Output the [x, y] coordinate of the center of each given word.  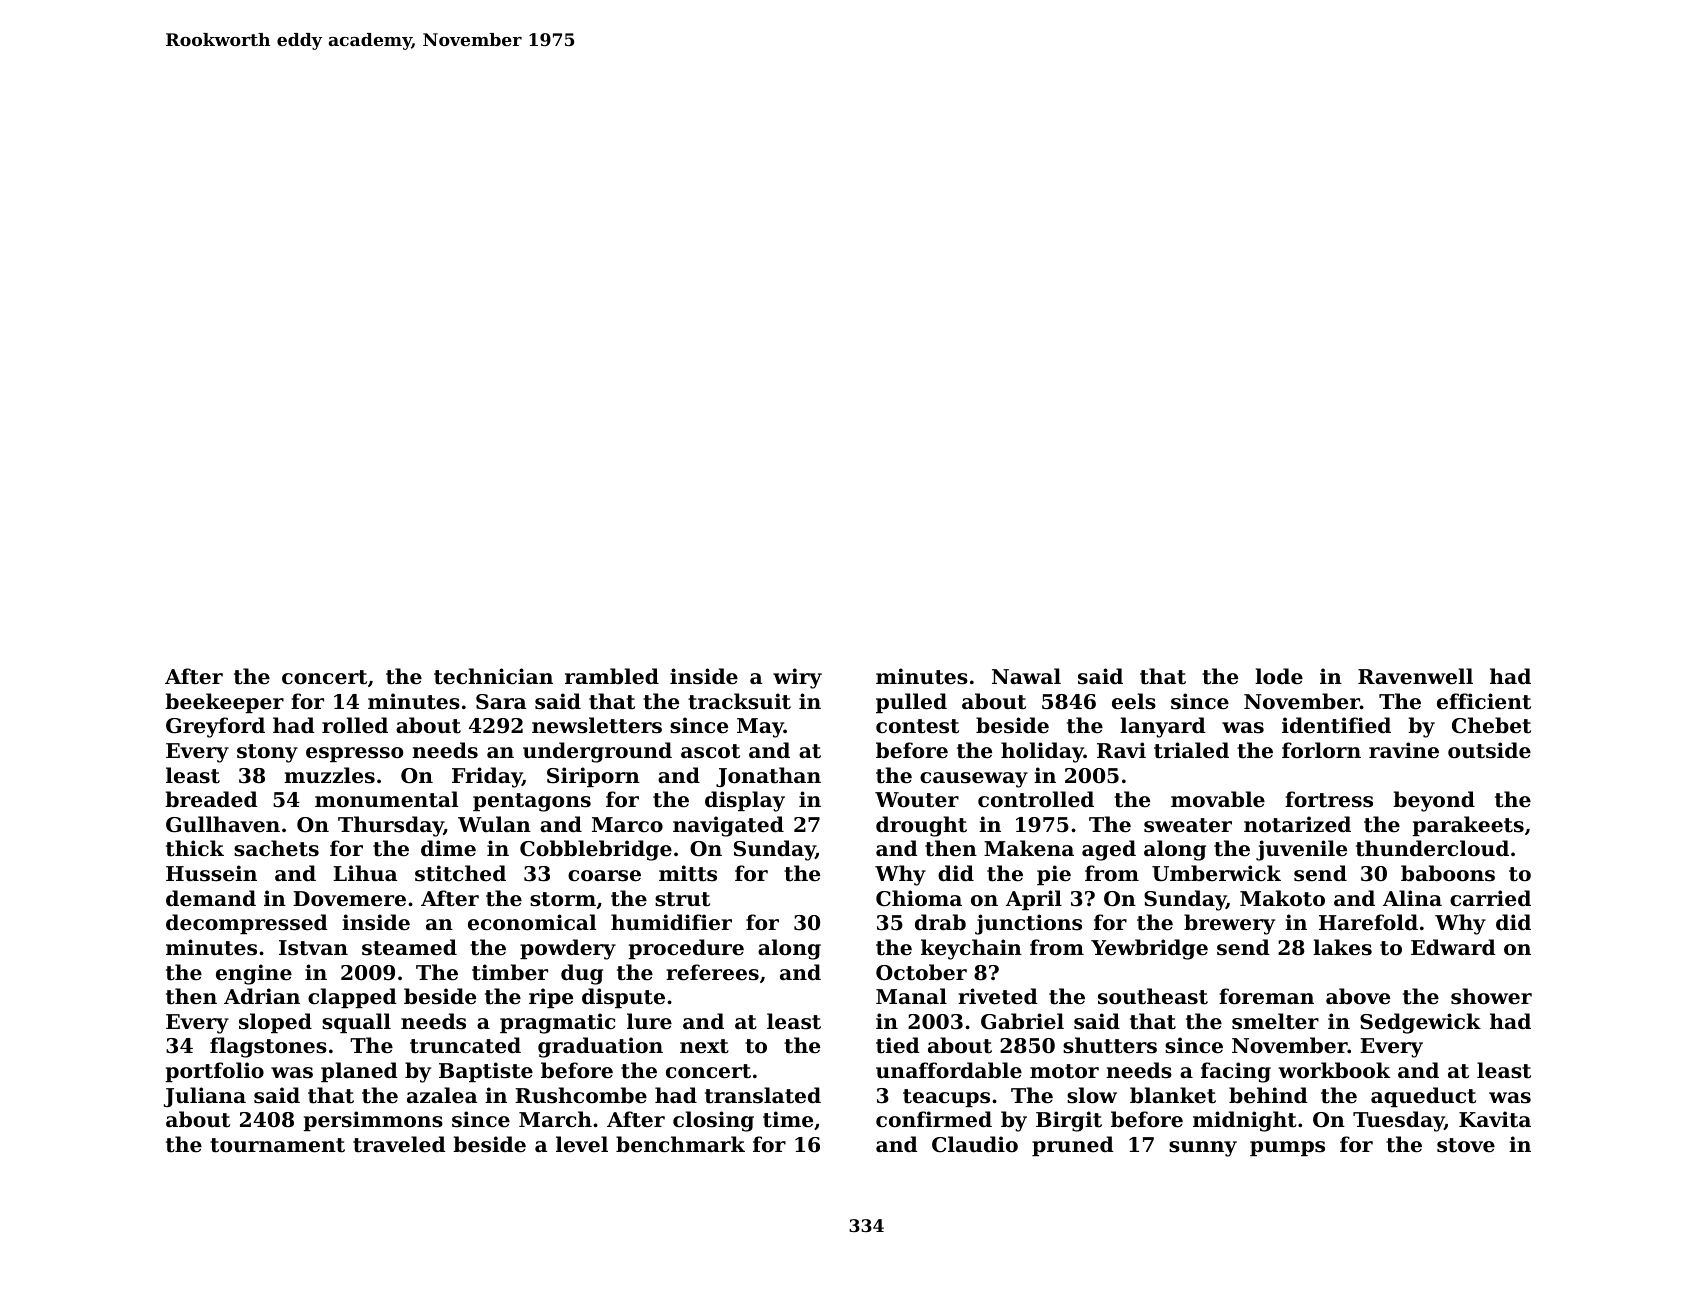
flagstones [268, 1047]
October [921, 972]
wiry [797, 678]
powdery [568, 949]
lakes [1342, 947]
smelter [1275, 1021]
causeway [974, 780]
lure [649, 1021]
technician [493, 676]
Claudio [975, 1144]
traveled [399, 1144]
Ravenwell [1415, 676]
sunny [1203, 1149]
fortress [1329, 799]
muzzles [329, 775]
